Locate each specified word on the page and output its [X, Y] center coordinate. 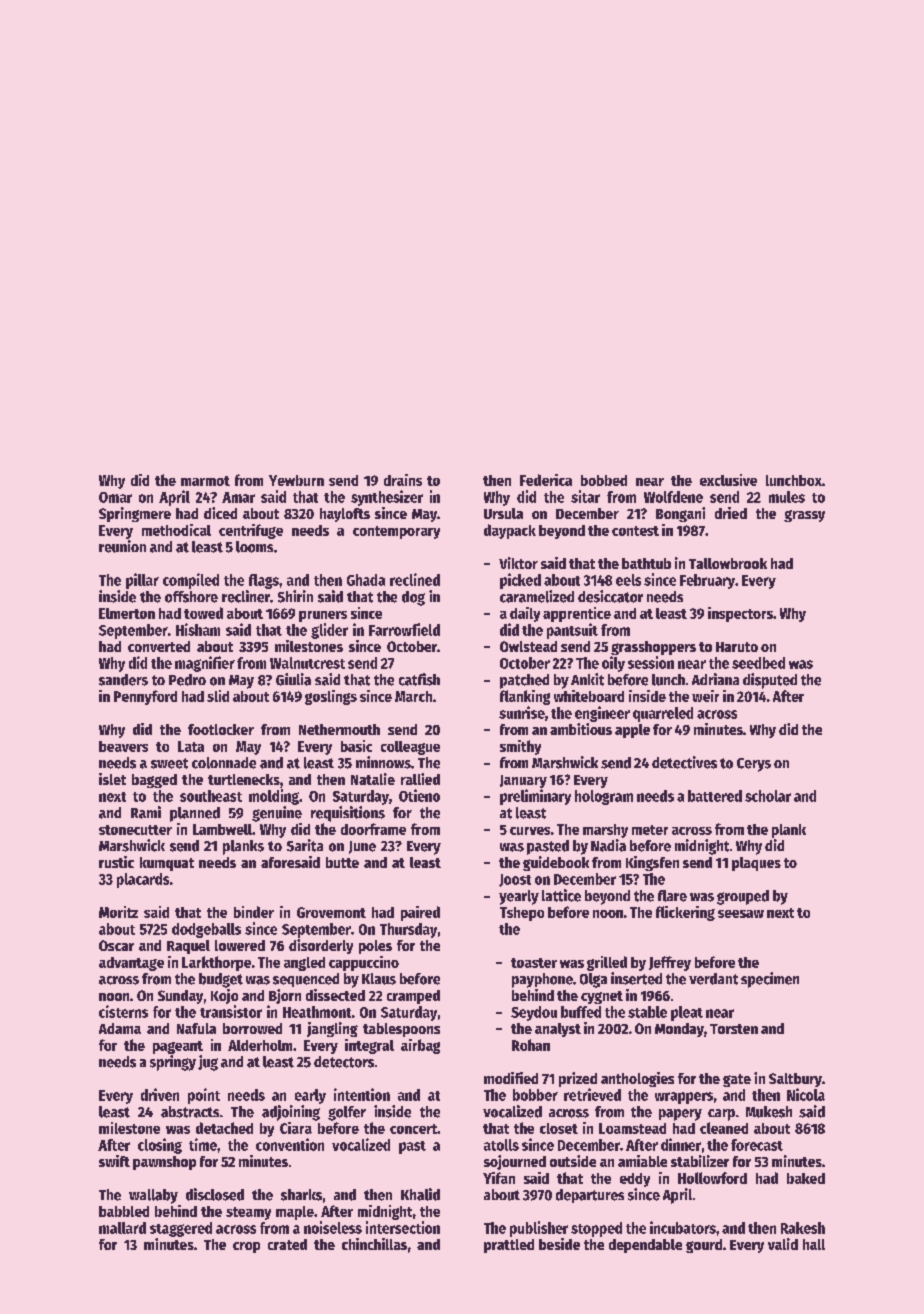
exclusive [728, 480]
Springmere [135, 514]
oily [613, 664]
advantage [131, 964]
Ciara [296, 1128]
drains [403, 480]
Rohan [531, 1045]
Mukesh [769, 1112]
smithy [520, 747]
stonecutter [135, 830]
